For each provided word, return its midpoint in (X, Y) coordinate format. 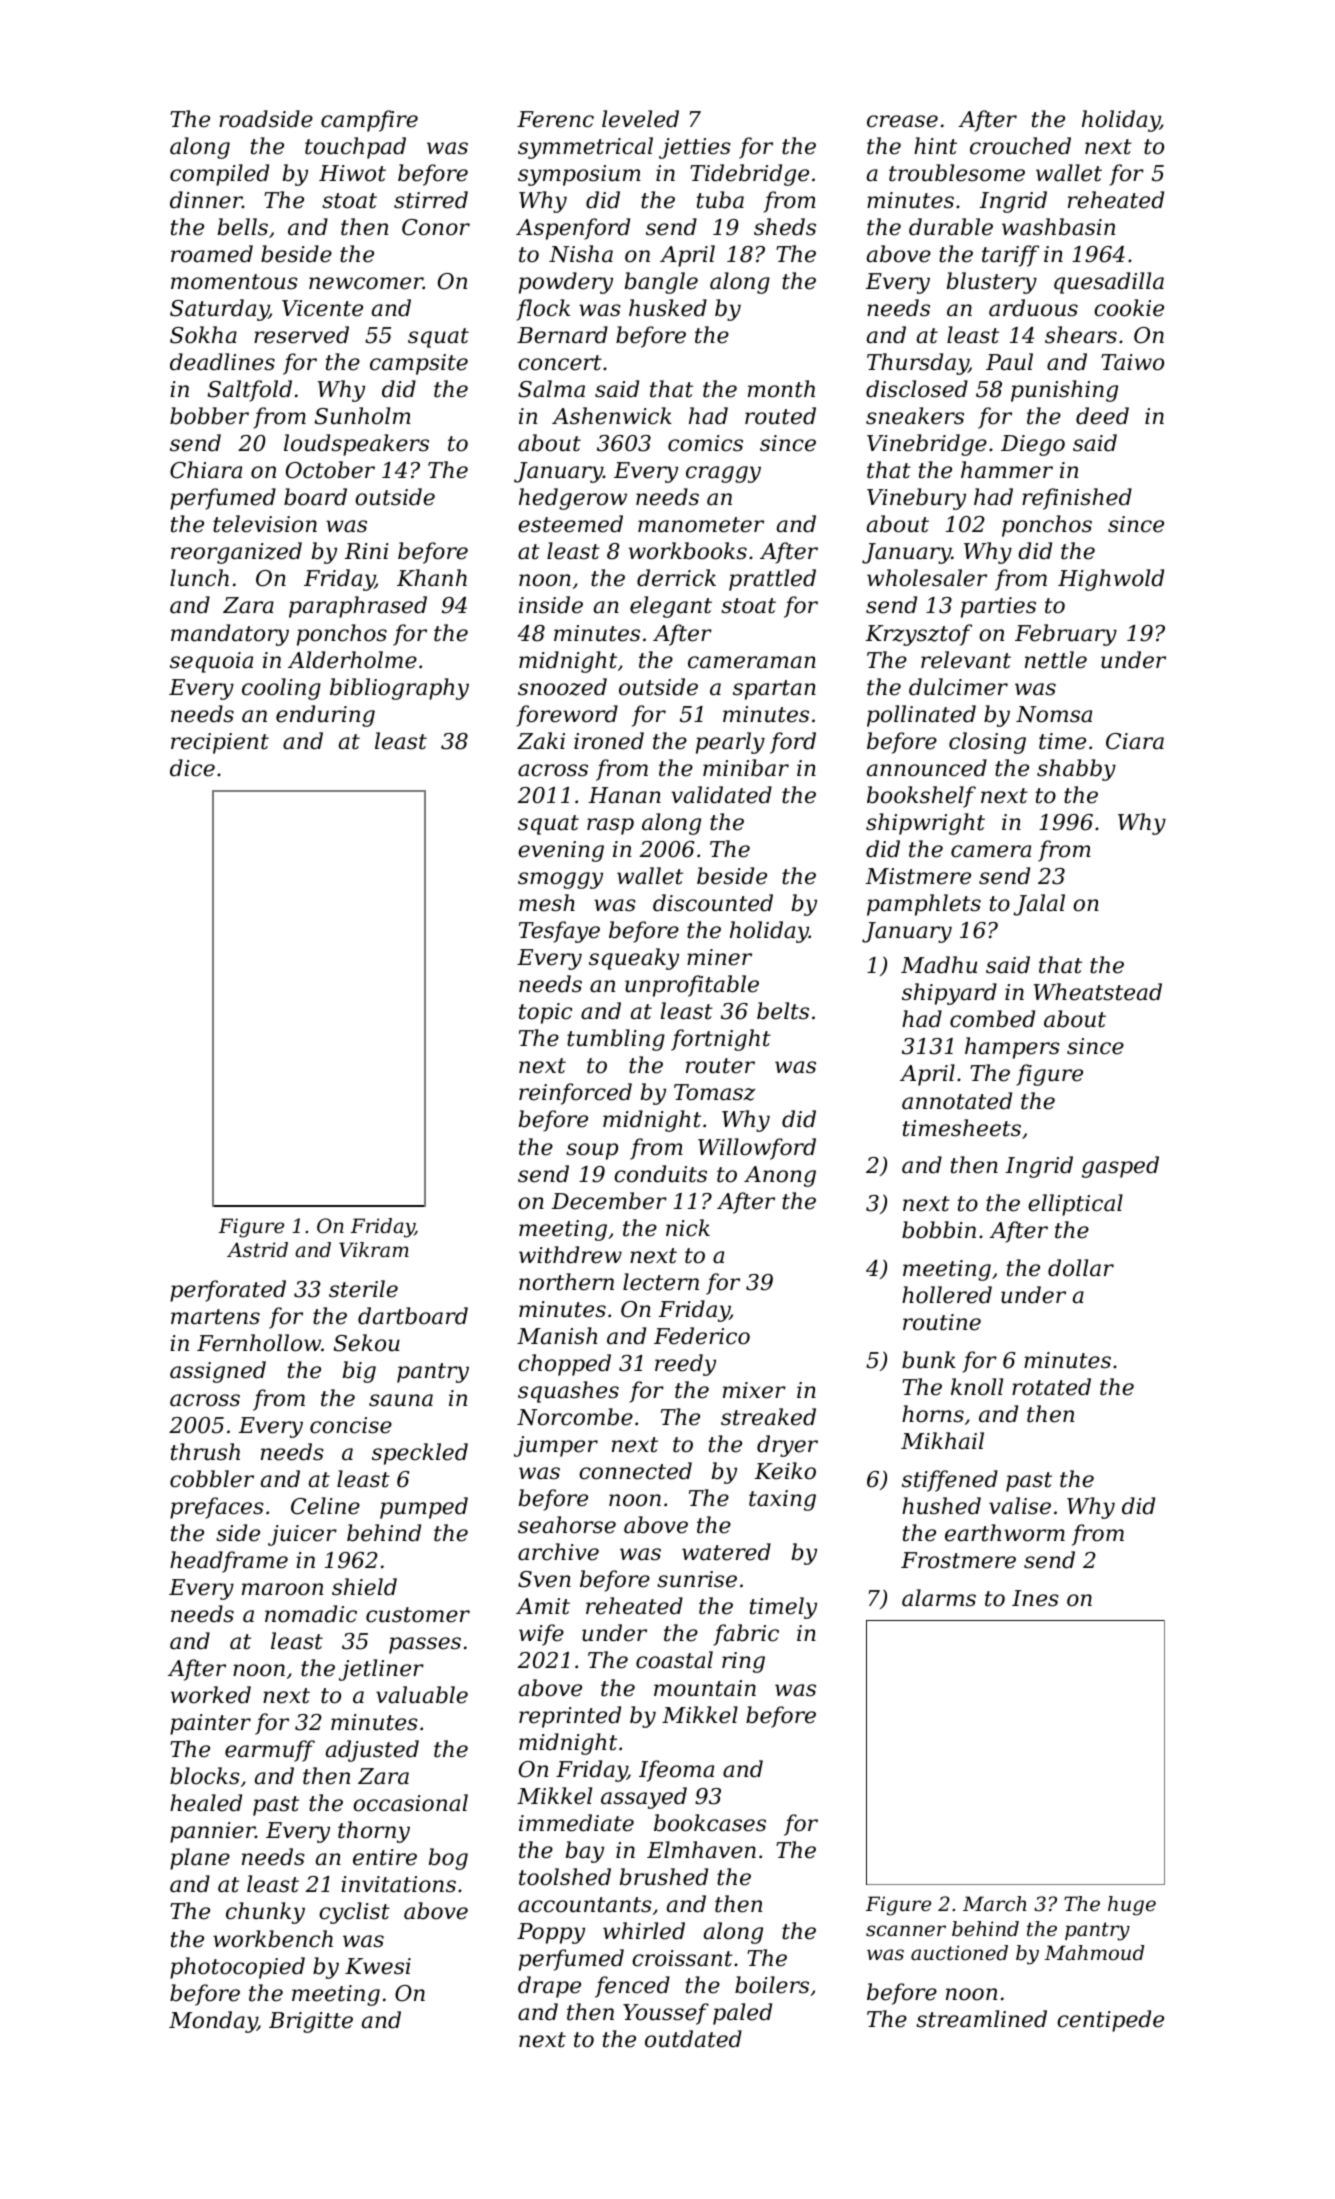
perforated (228, 1291)
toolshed (565, 1877)
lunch (199, 578)
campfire (369, 121)
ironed (609, 741)
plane (200, 1859)
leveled (640, 119)
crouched (1020, 146)
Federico (702, 1336)
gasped (1120, 1167)
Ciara (1135, 741)
